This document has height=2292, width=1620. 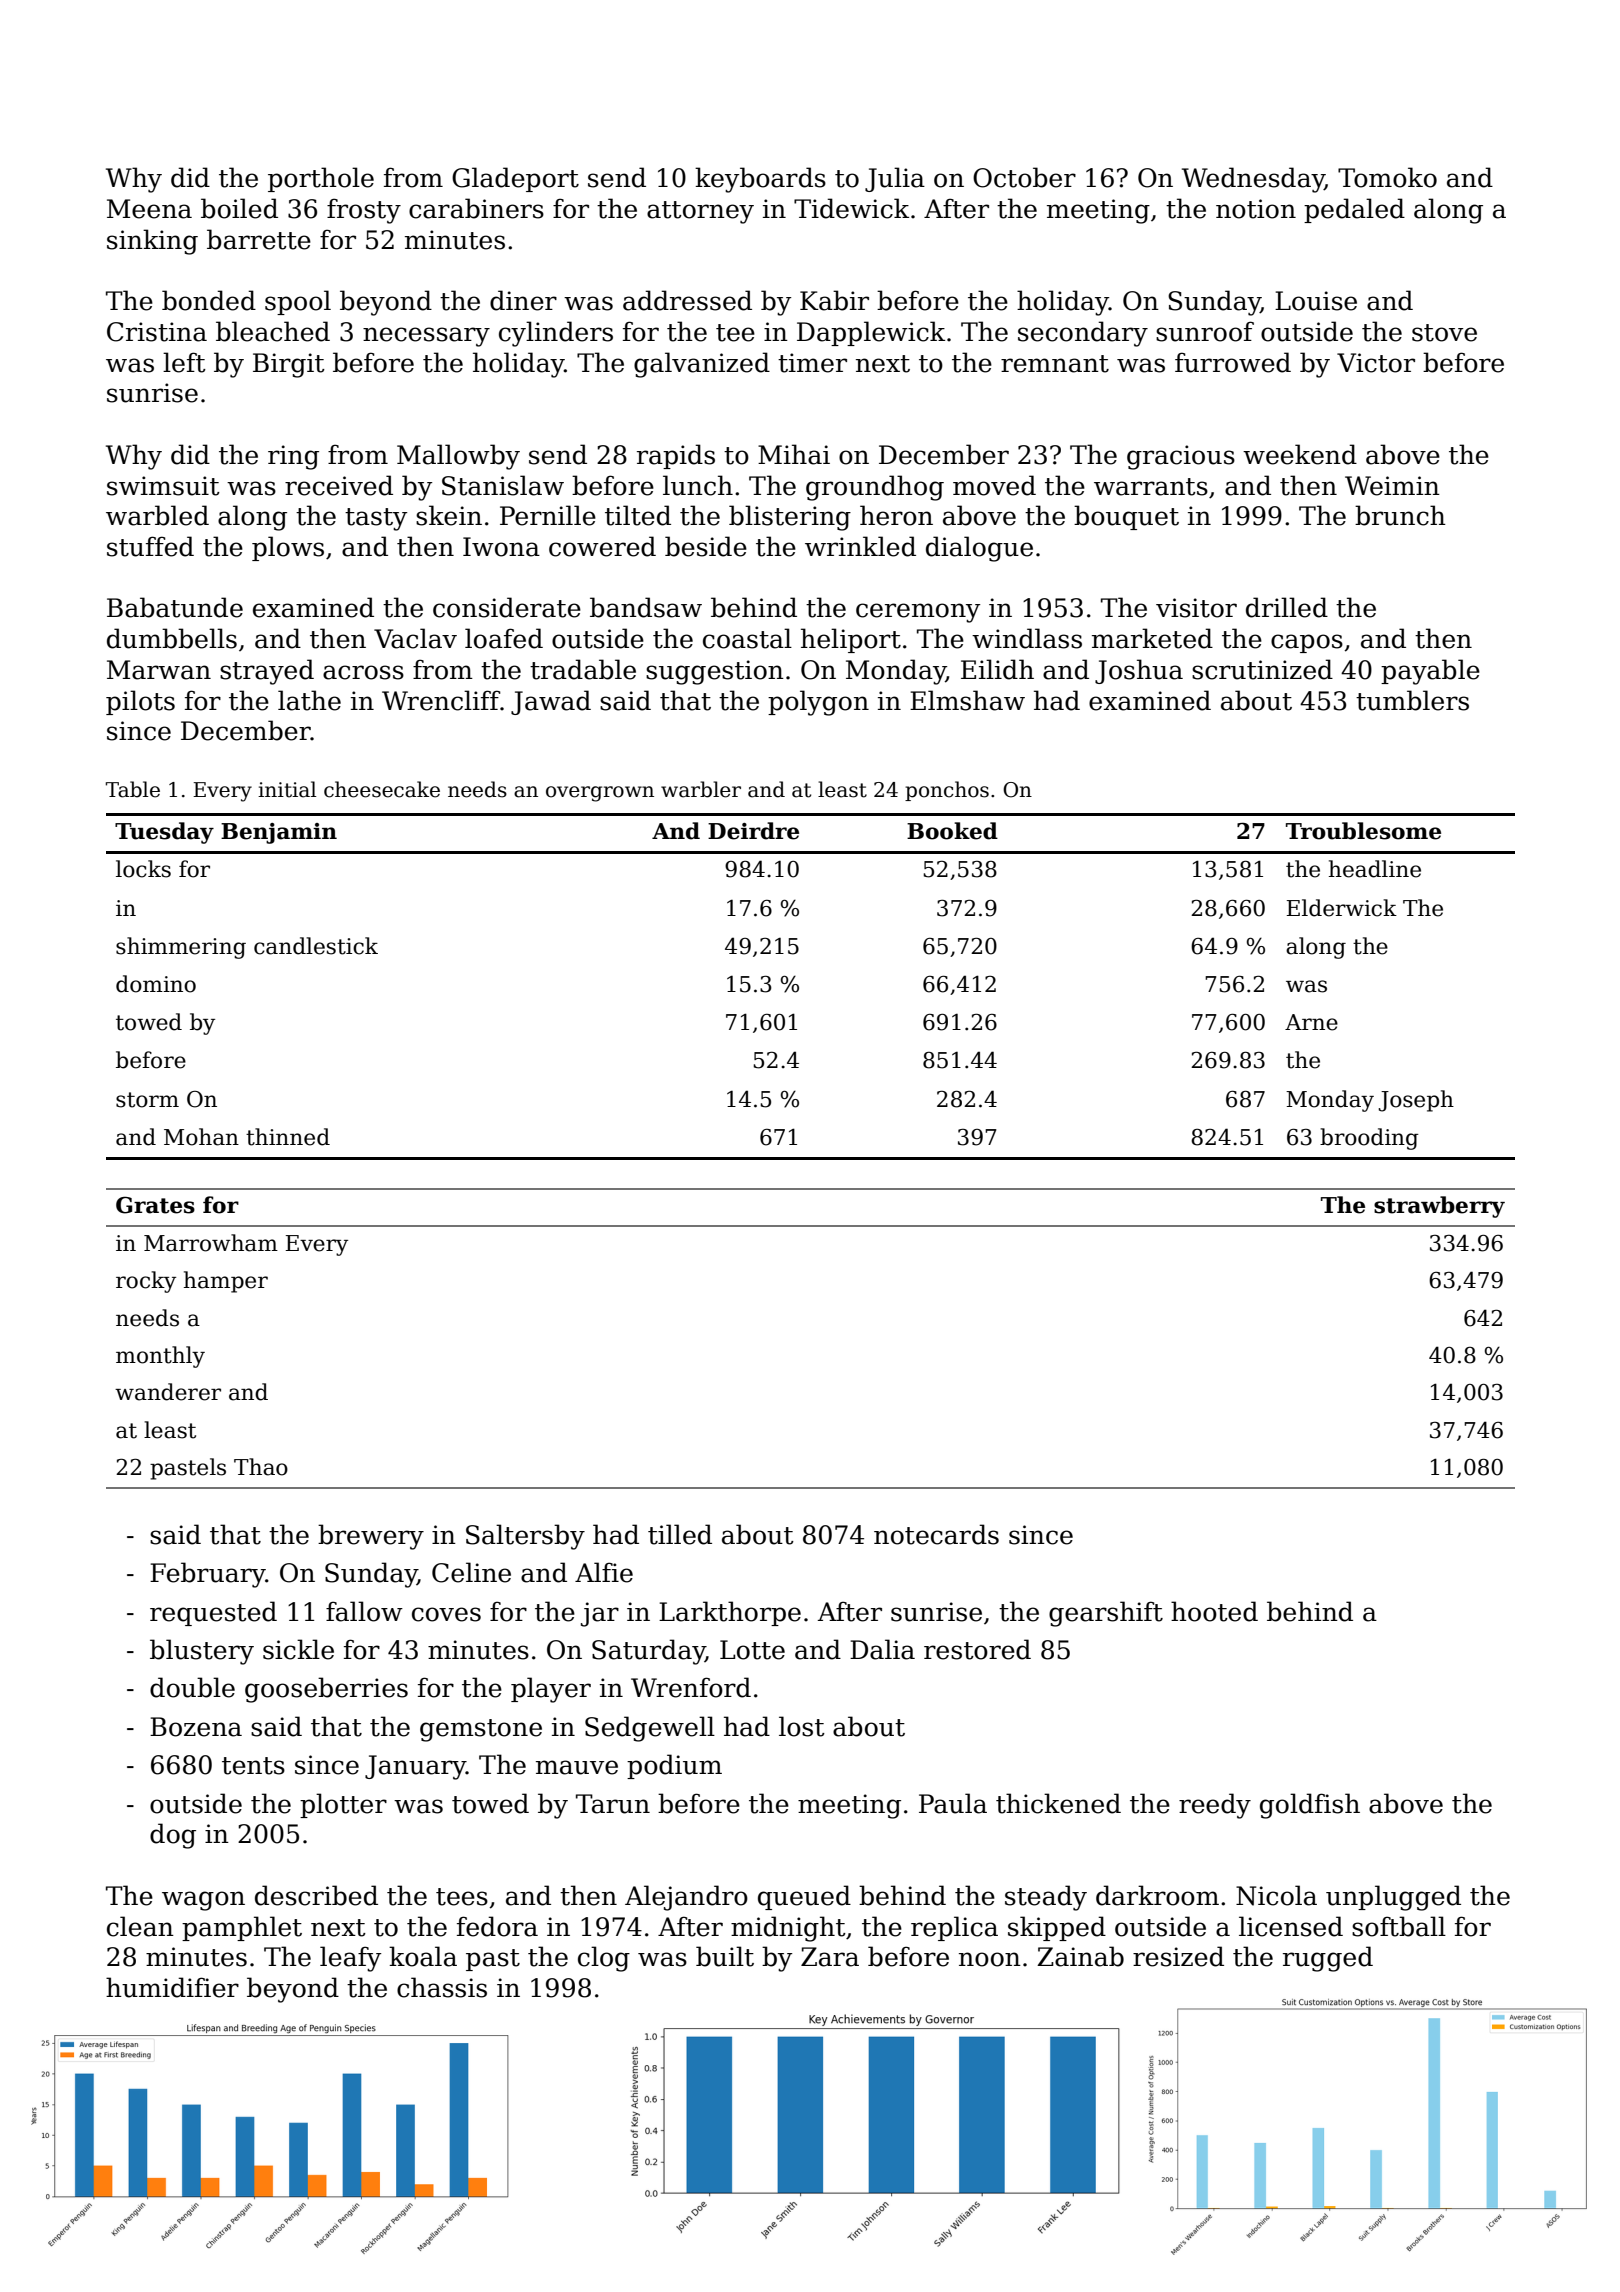 What do you see at coordinates (680, 1534) in the document?
I see `tilled` at bounding box center [680, 1534].
